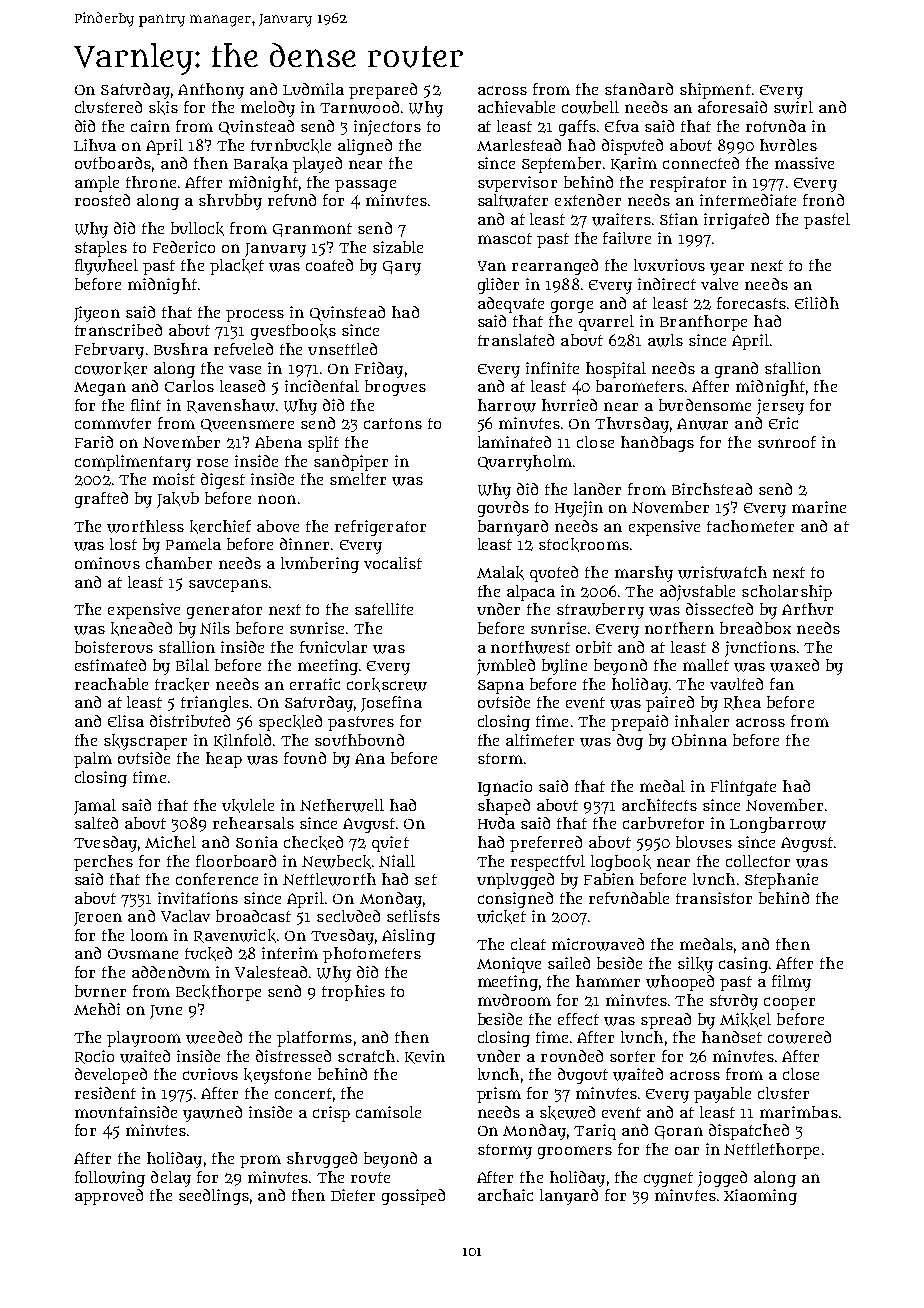 This screenshot has width=924, height=1308. What do you see at coordinates (218, 993) in the screenshot?
I see `Beckthorpe` at bounding box center [218, 993].
